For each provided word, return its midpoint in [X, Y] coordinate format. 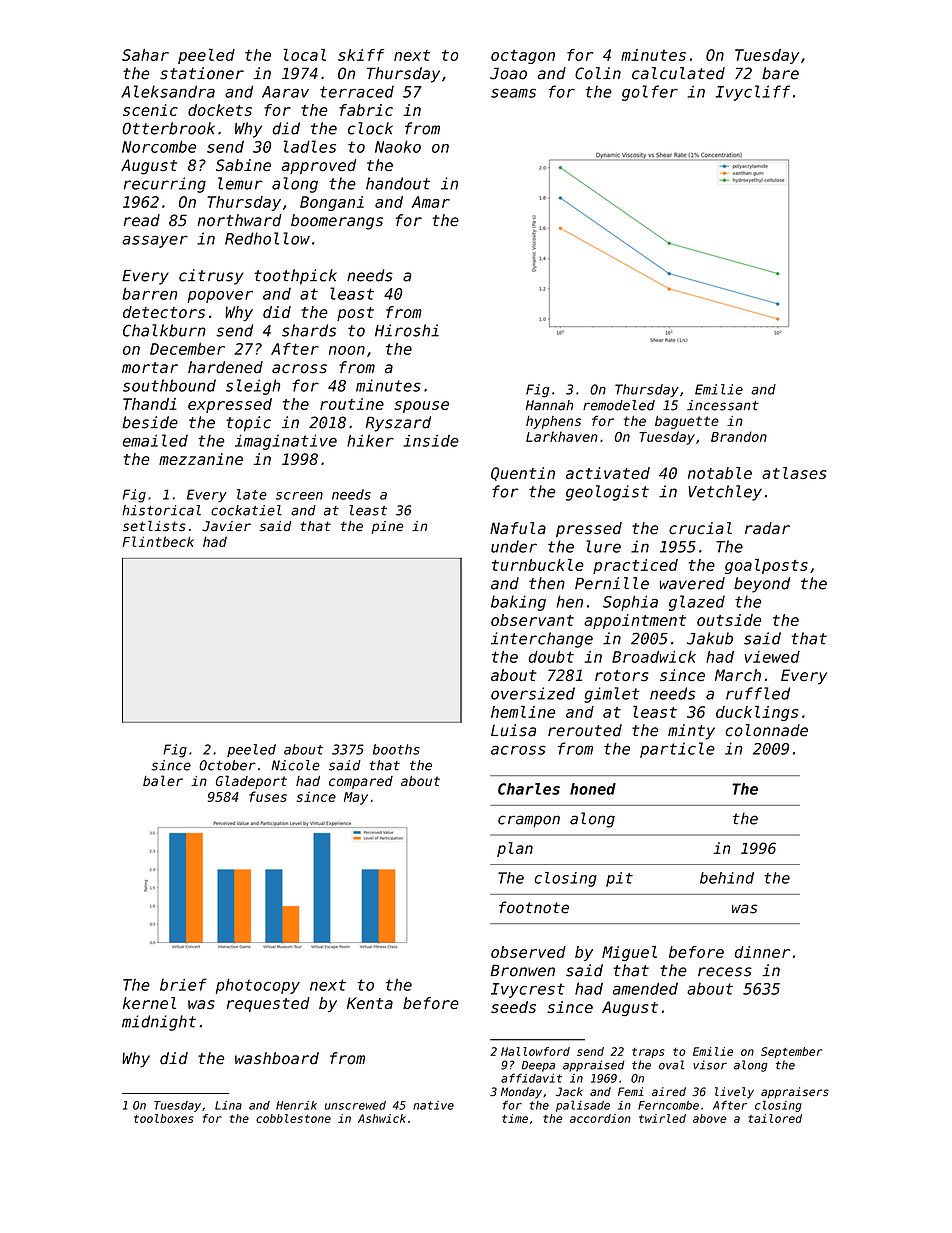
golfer [650, 93]
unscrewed [355, 1105]
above [710, 1118]
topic [248, 424]
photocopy [258, 986]
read [142, 220]
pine [388, 527]
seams [513, 93]
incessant [723, 405]
